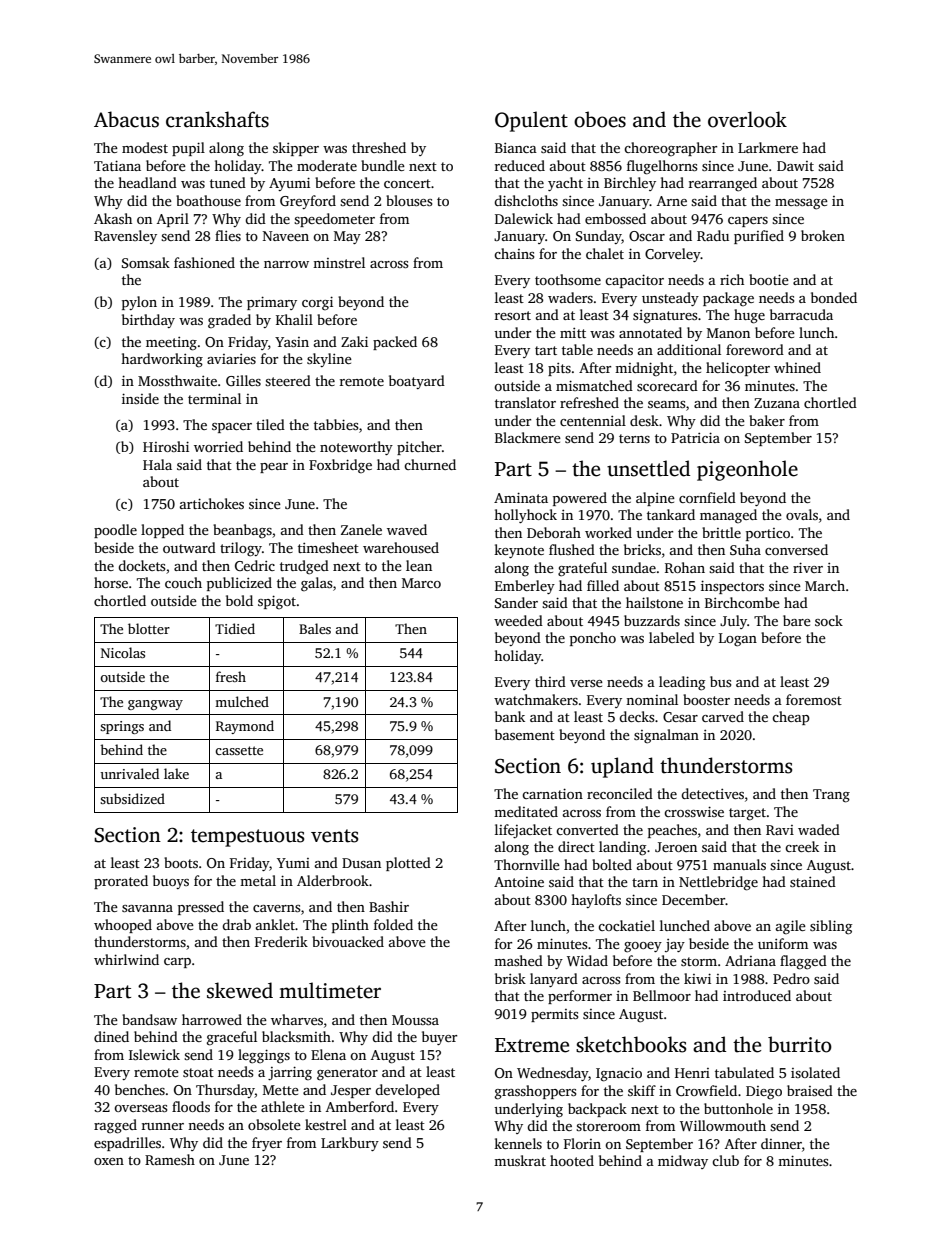 The width and height of the image is (952, 1233). I want to click on muskrat, so click(520, 1160).
